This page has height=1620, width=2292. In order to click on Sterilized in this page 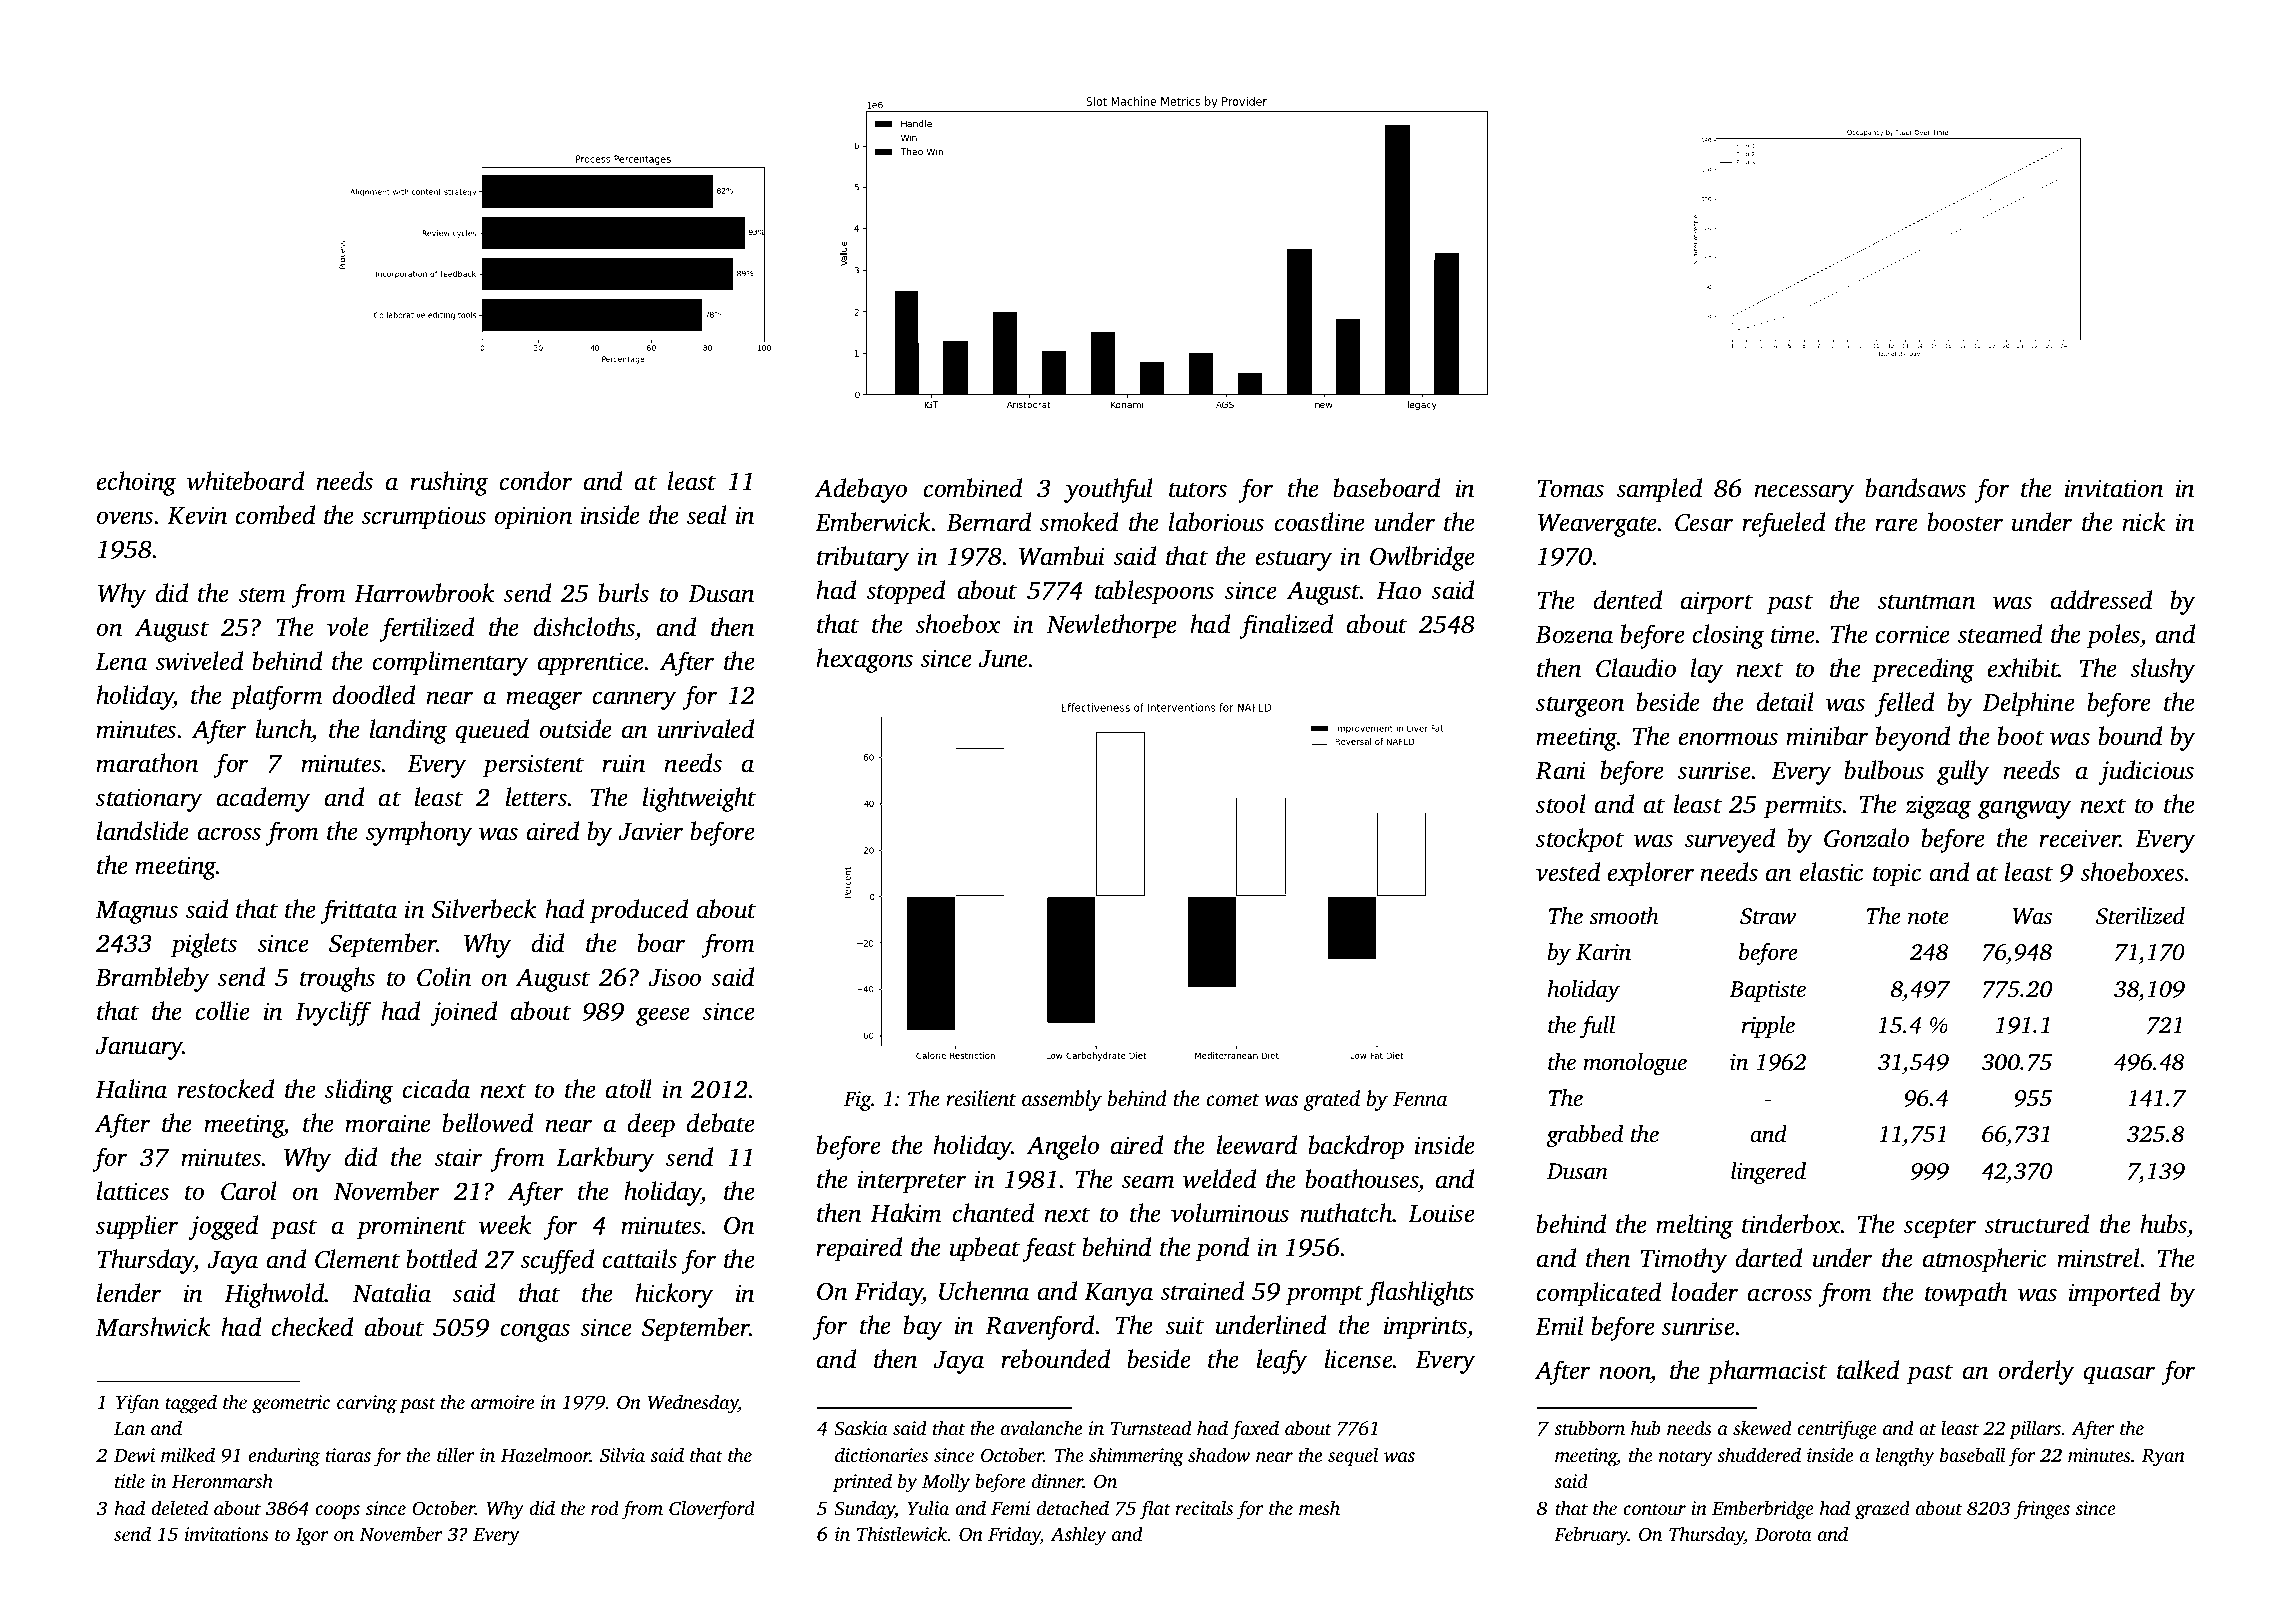, I will do `click(2140, 916)`.
